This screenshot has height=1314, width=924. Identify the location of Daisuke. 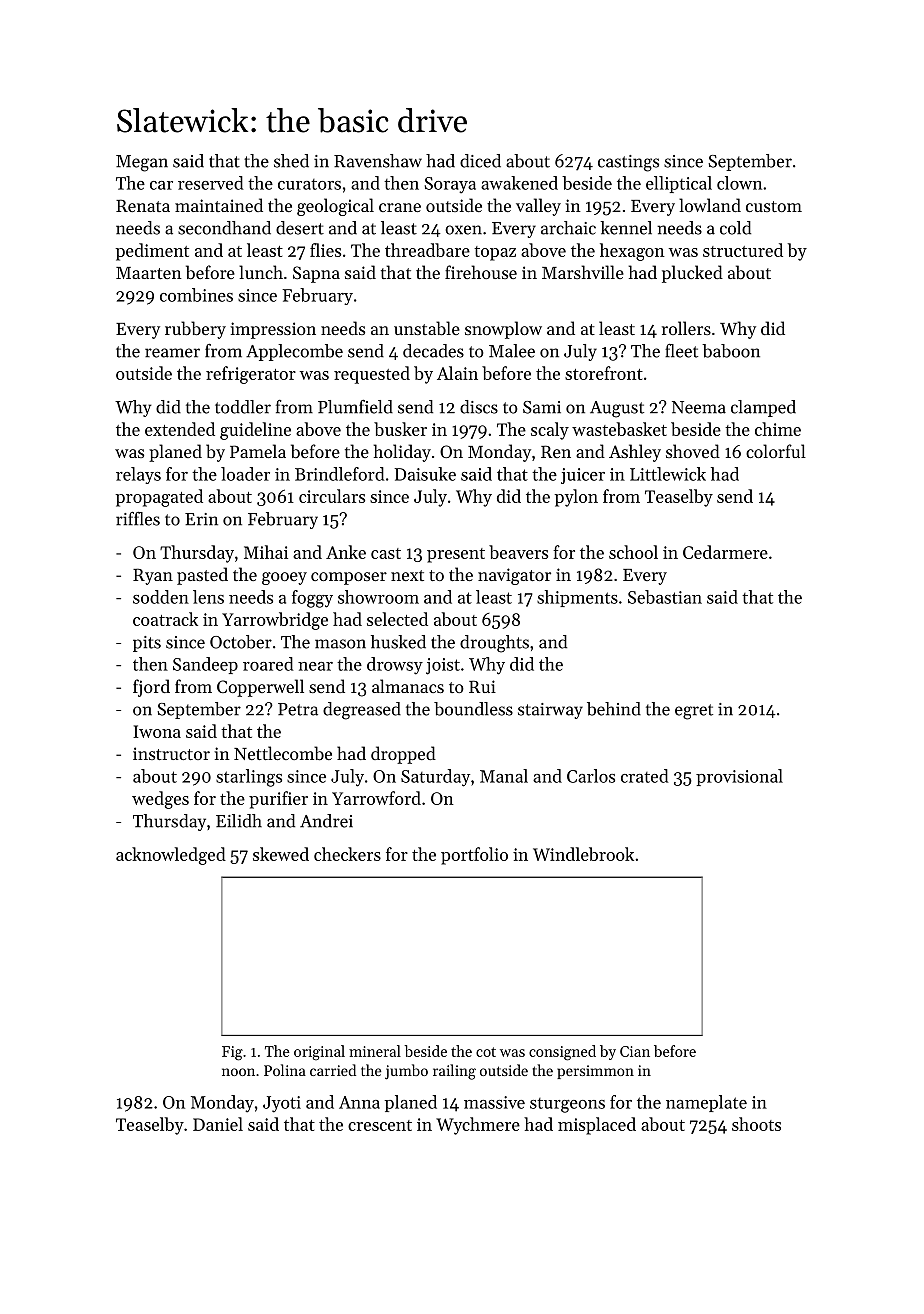
(425, 474).
